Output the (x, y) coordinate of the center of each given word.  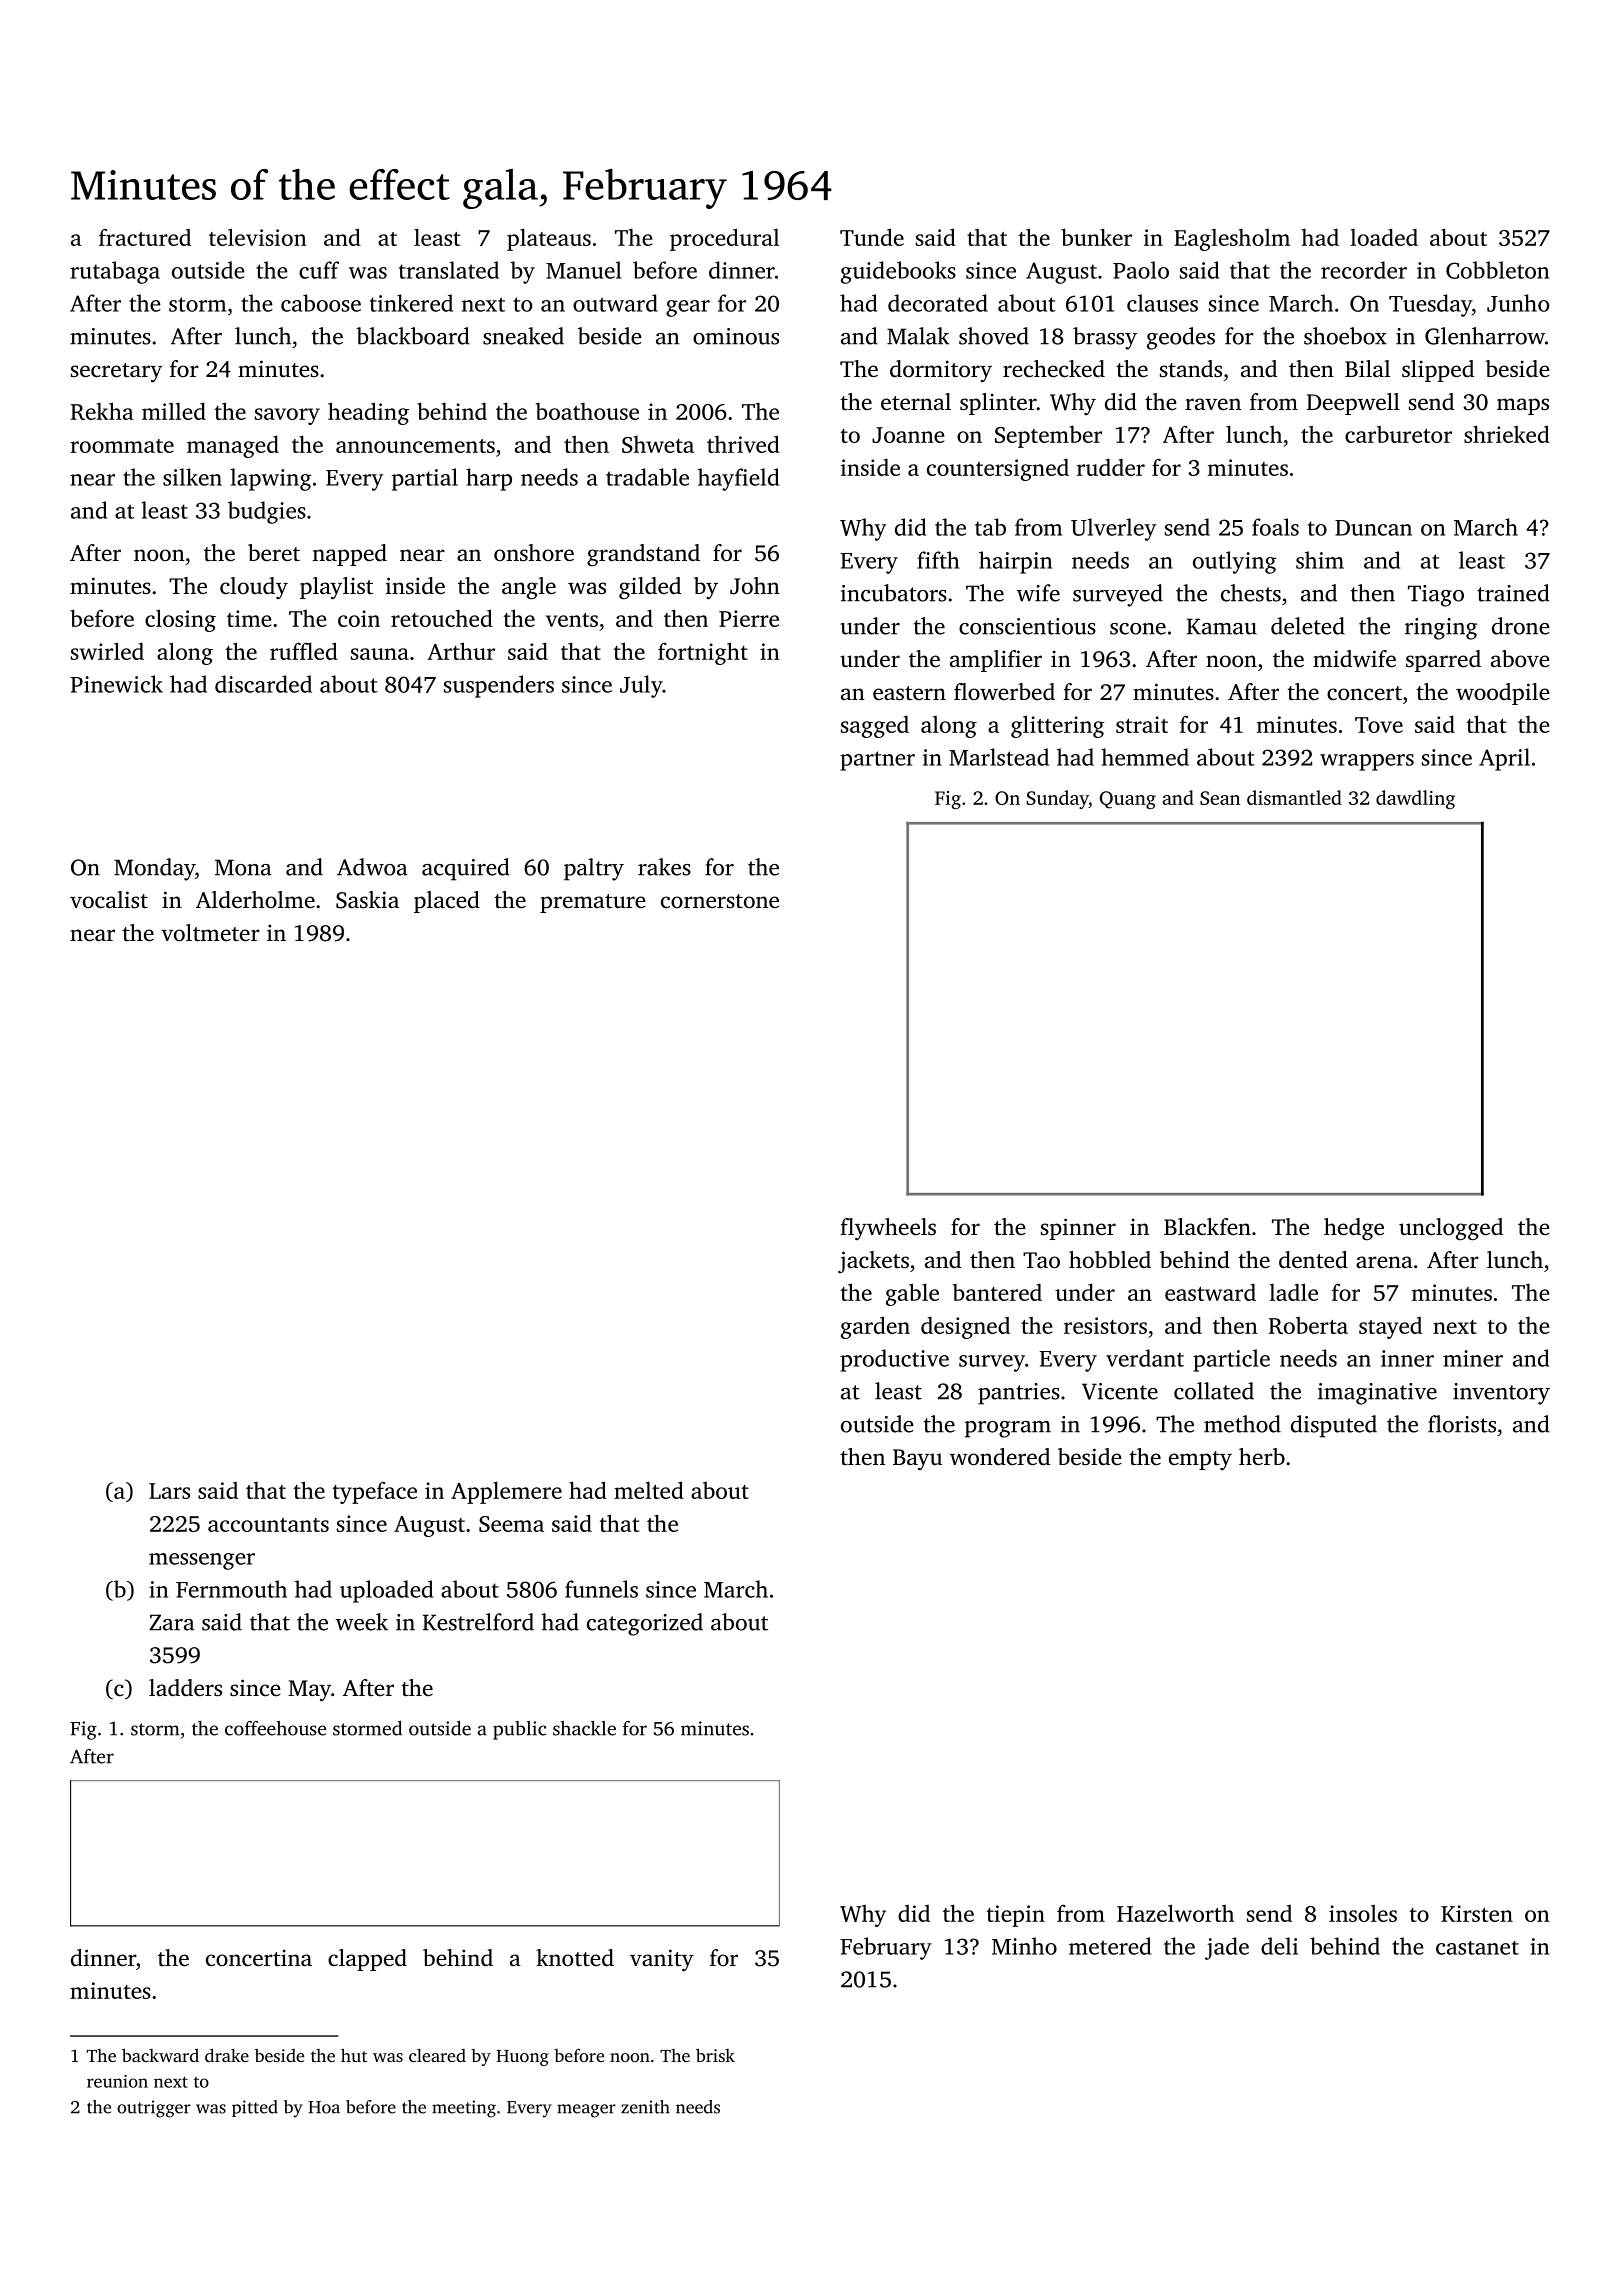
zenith (645, 2107)
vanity (662, 1960)
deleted (1308, 626)
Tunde (872, 237)
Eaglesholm (1232, 240)
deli (1279, 1946)
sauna (380, 654)
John (755, 586)
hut (354, 2055)
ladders (185, 1688)
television (258, 237)
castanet (1477, 1948)
